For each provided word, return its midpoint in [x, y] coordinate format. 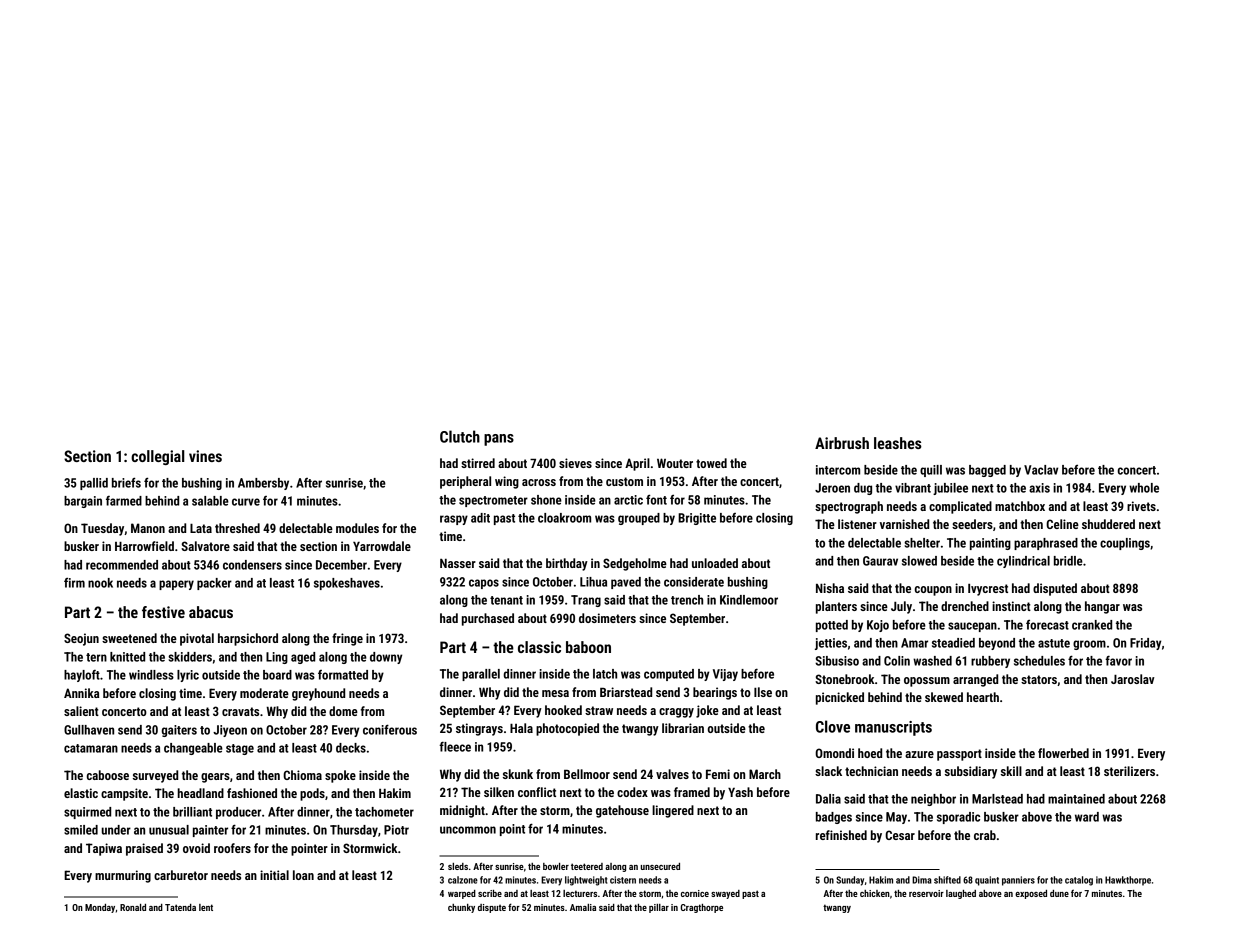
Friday [1145, 644]
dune [1059, 893]
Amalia [583, 907]
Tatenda [180, 907]
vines [205, 456]
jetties [831, 644]
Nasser [458, 563]
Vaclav [1041, 470]
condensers [252, 565]
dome [343, 711]
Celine [1062, 524]
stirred [478, 463]
